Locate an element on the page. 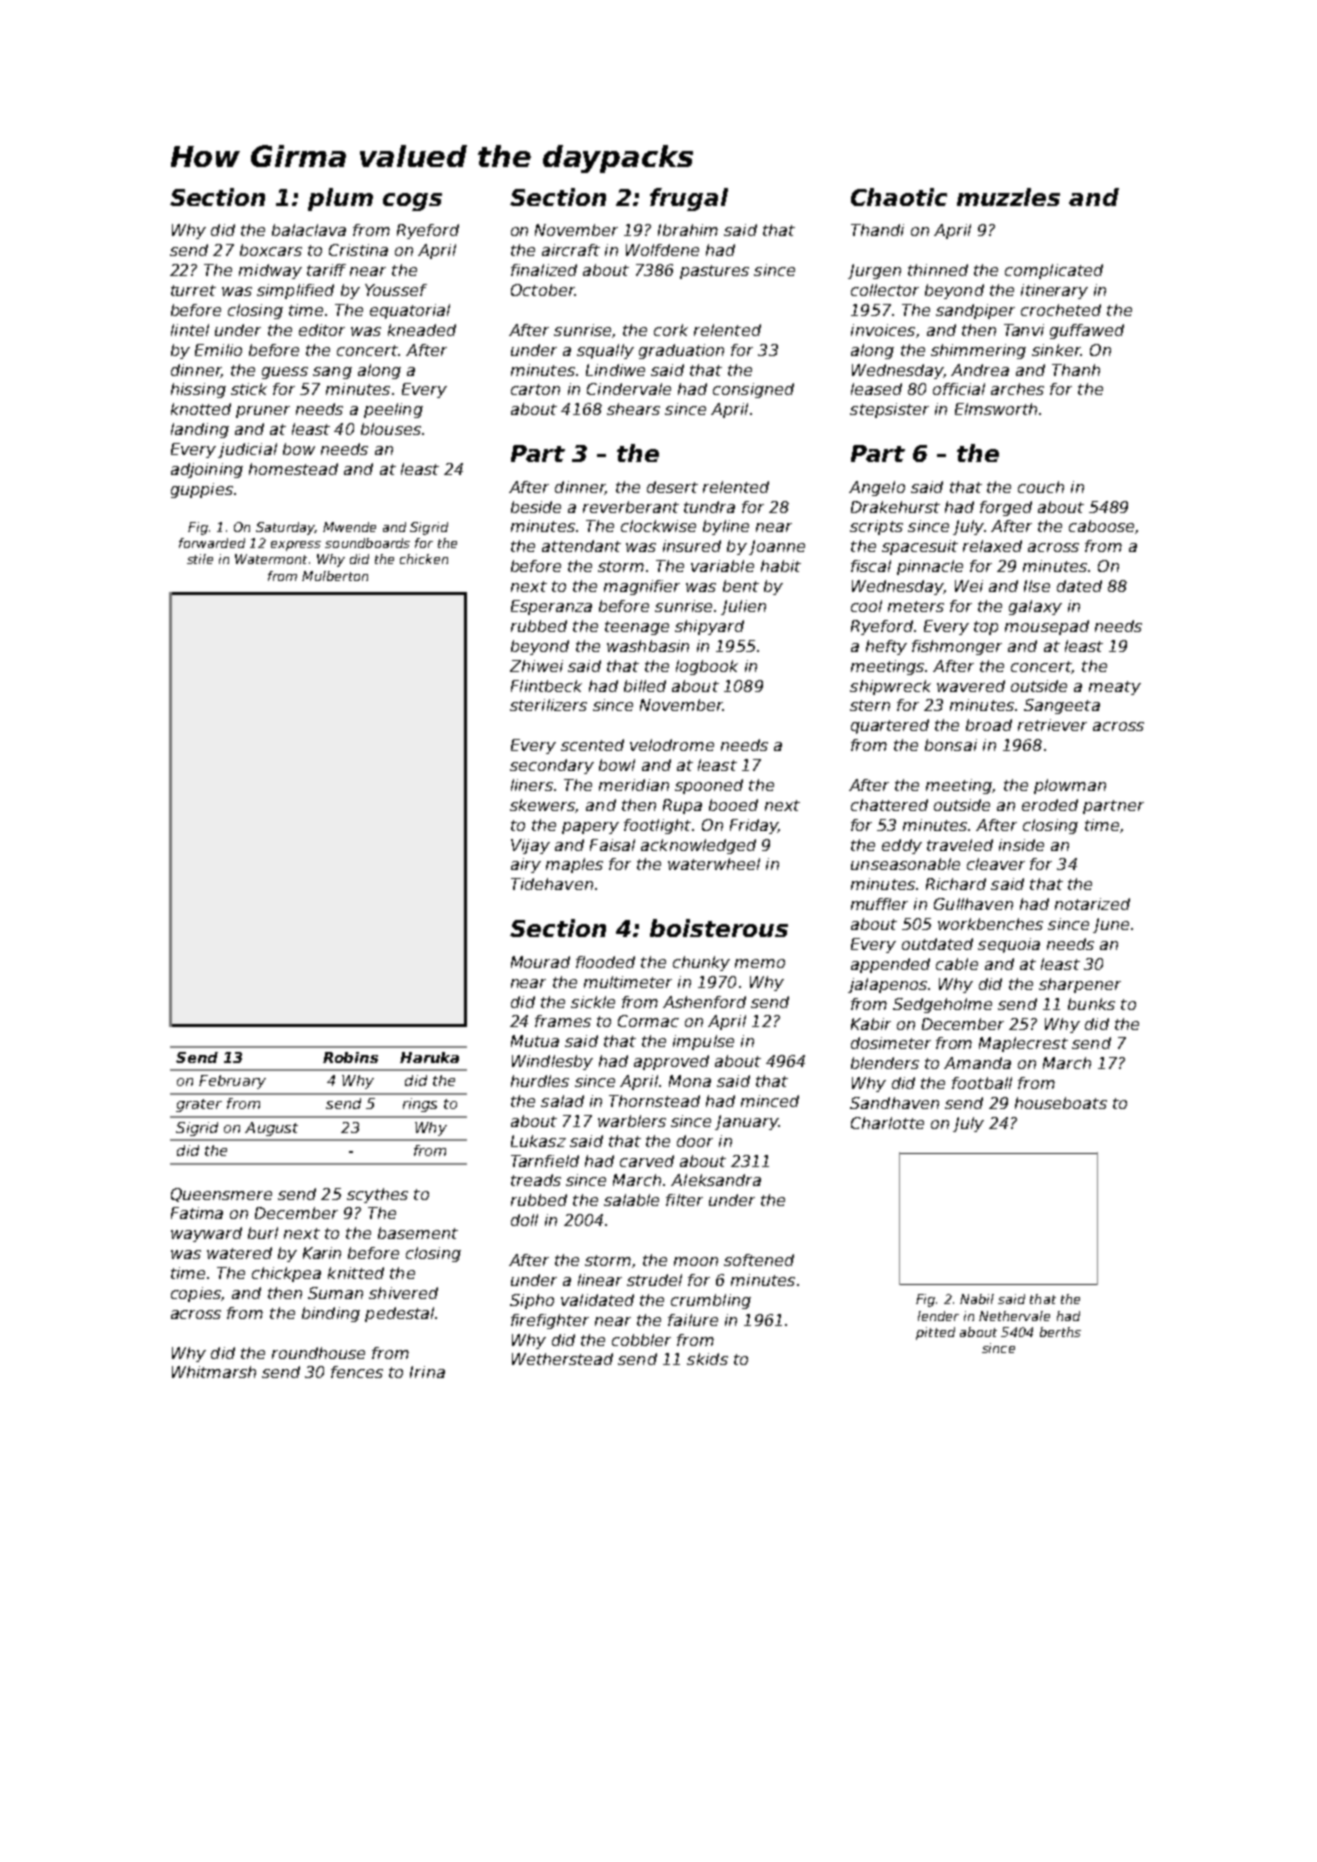  stile is located at coordinates (200, 559).
